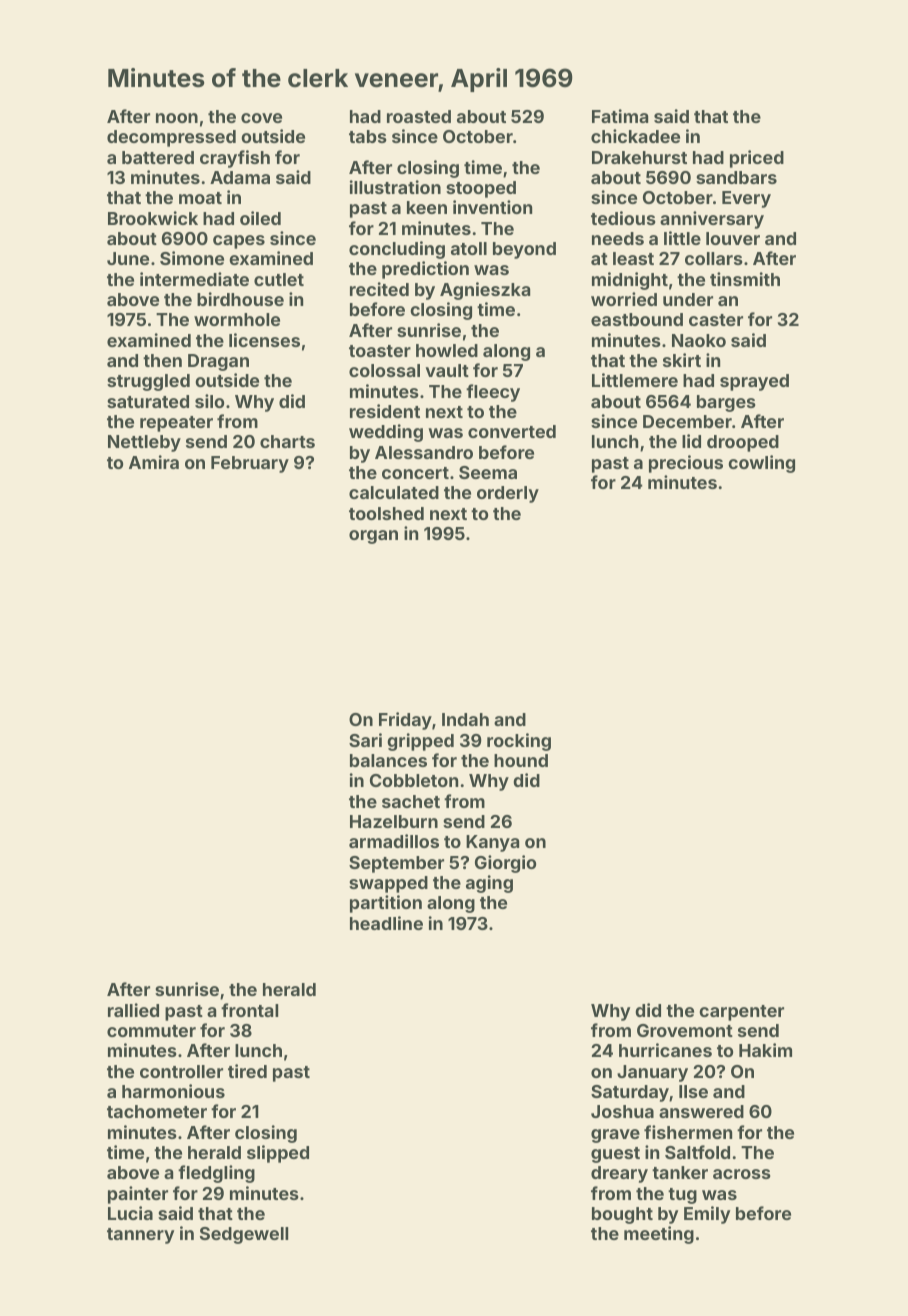  What do you see at coordinates (235, 159) in the page?
I see `crayfish` at bounding box center [235, 159].
